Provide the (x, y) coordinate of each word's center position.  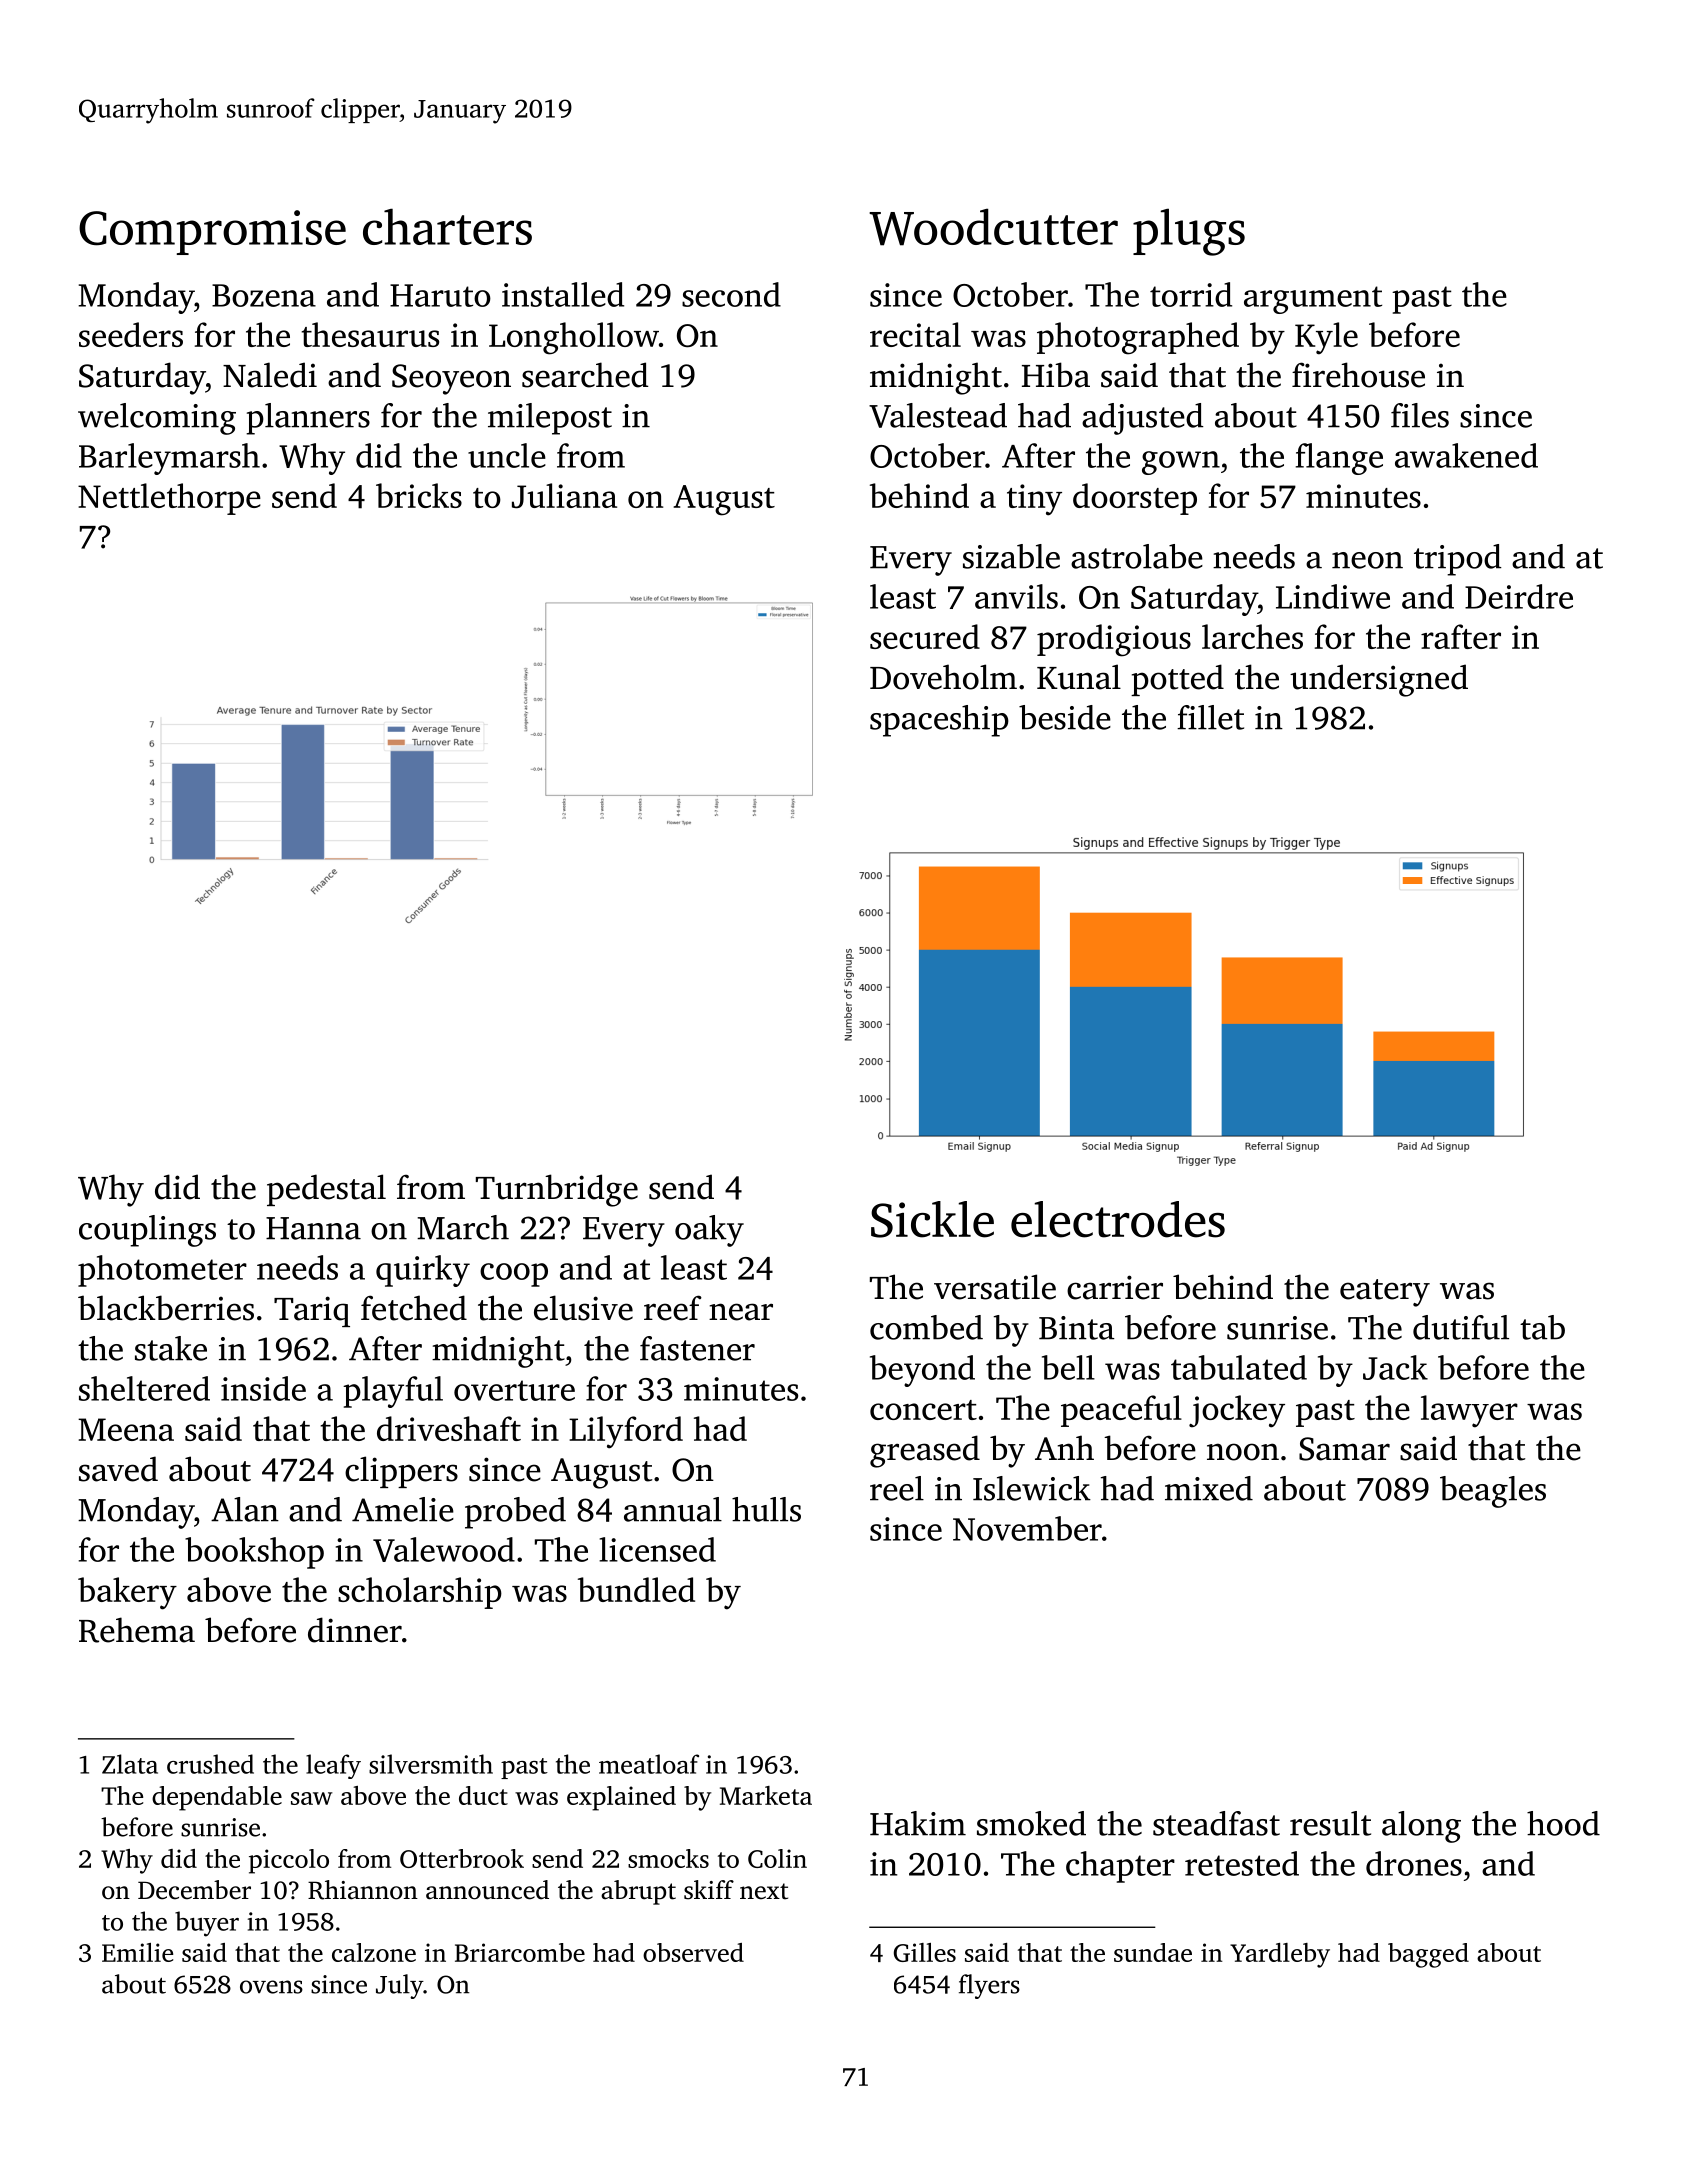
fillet (1210, 717)
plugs (1189, 232)
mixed (1209, 1488)
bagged (1428, 1955)
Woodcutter (993, 227)
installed (563, 294)
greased (925, 1451)
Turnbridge (557, 1190)
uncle (507, 455)
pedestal (326, 1190)
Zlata (130, 1764)
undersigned (1379, 680)
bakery (127, 1593)
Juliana (564, 496)
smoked (1031, 1823)
